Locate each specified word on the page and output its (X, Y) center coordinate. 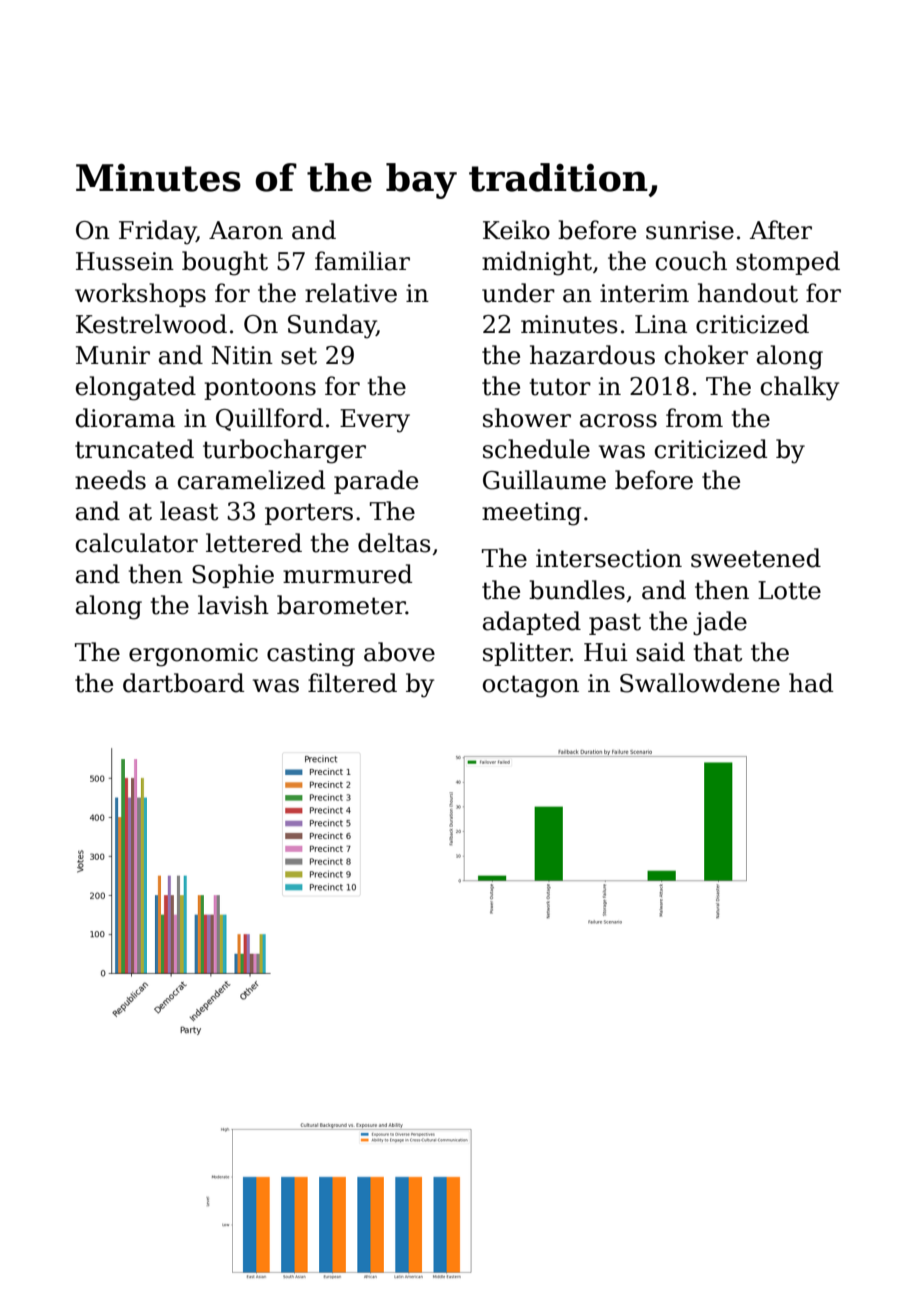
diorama (125, 418)
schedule (536, 449)
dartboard (183, 683)
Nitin (242, 355)
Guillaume (544, 480)
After (781, 230)
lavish (233, 605)
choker (706, 355)
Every (375, 421)
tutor (560, 387)
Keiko (516, 230)
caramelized (251, 480)
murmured (347, 574)
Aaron (246, 230)
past (615, 624)
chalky (800, 388)
